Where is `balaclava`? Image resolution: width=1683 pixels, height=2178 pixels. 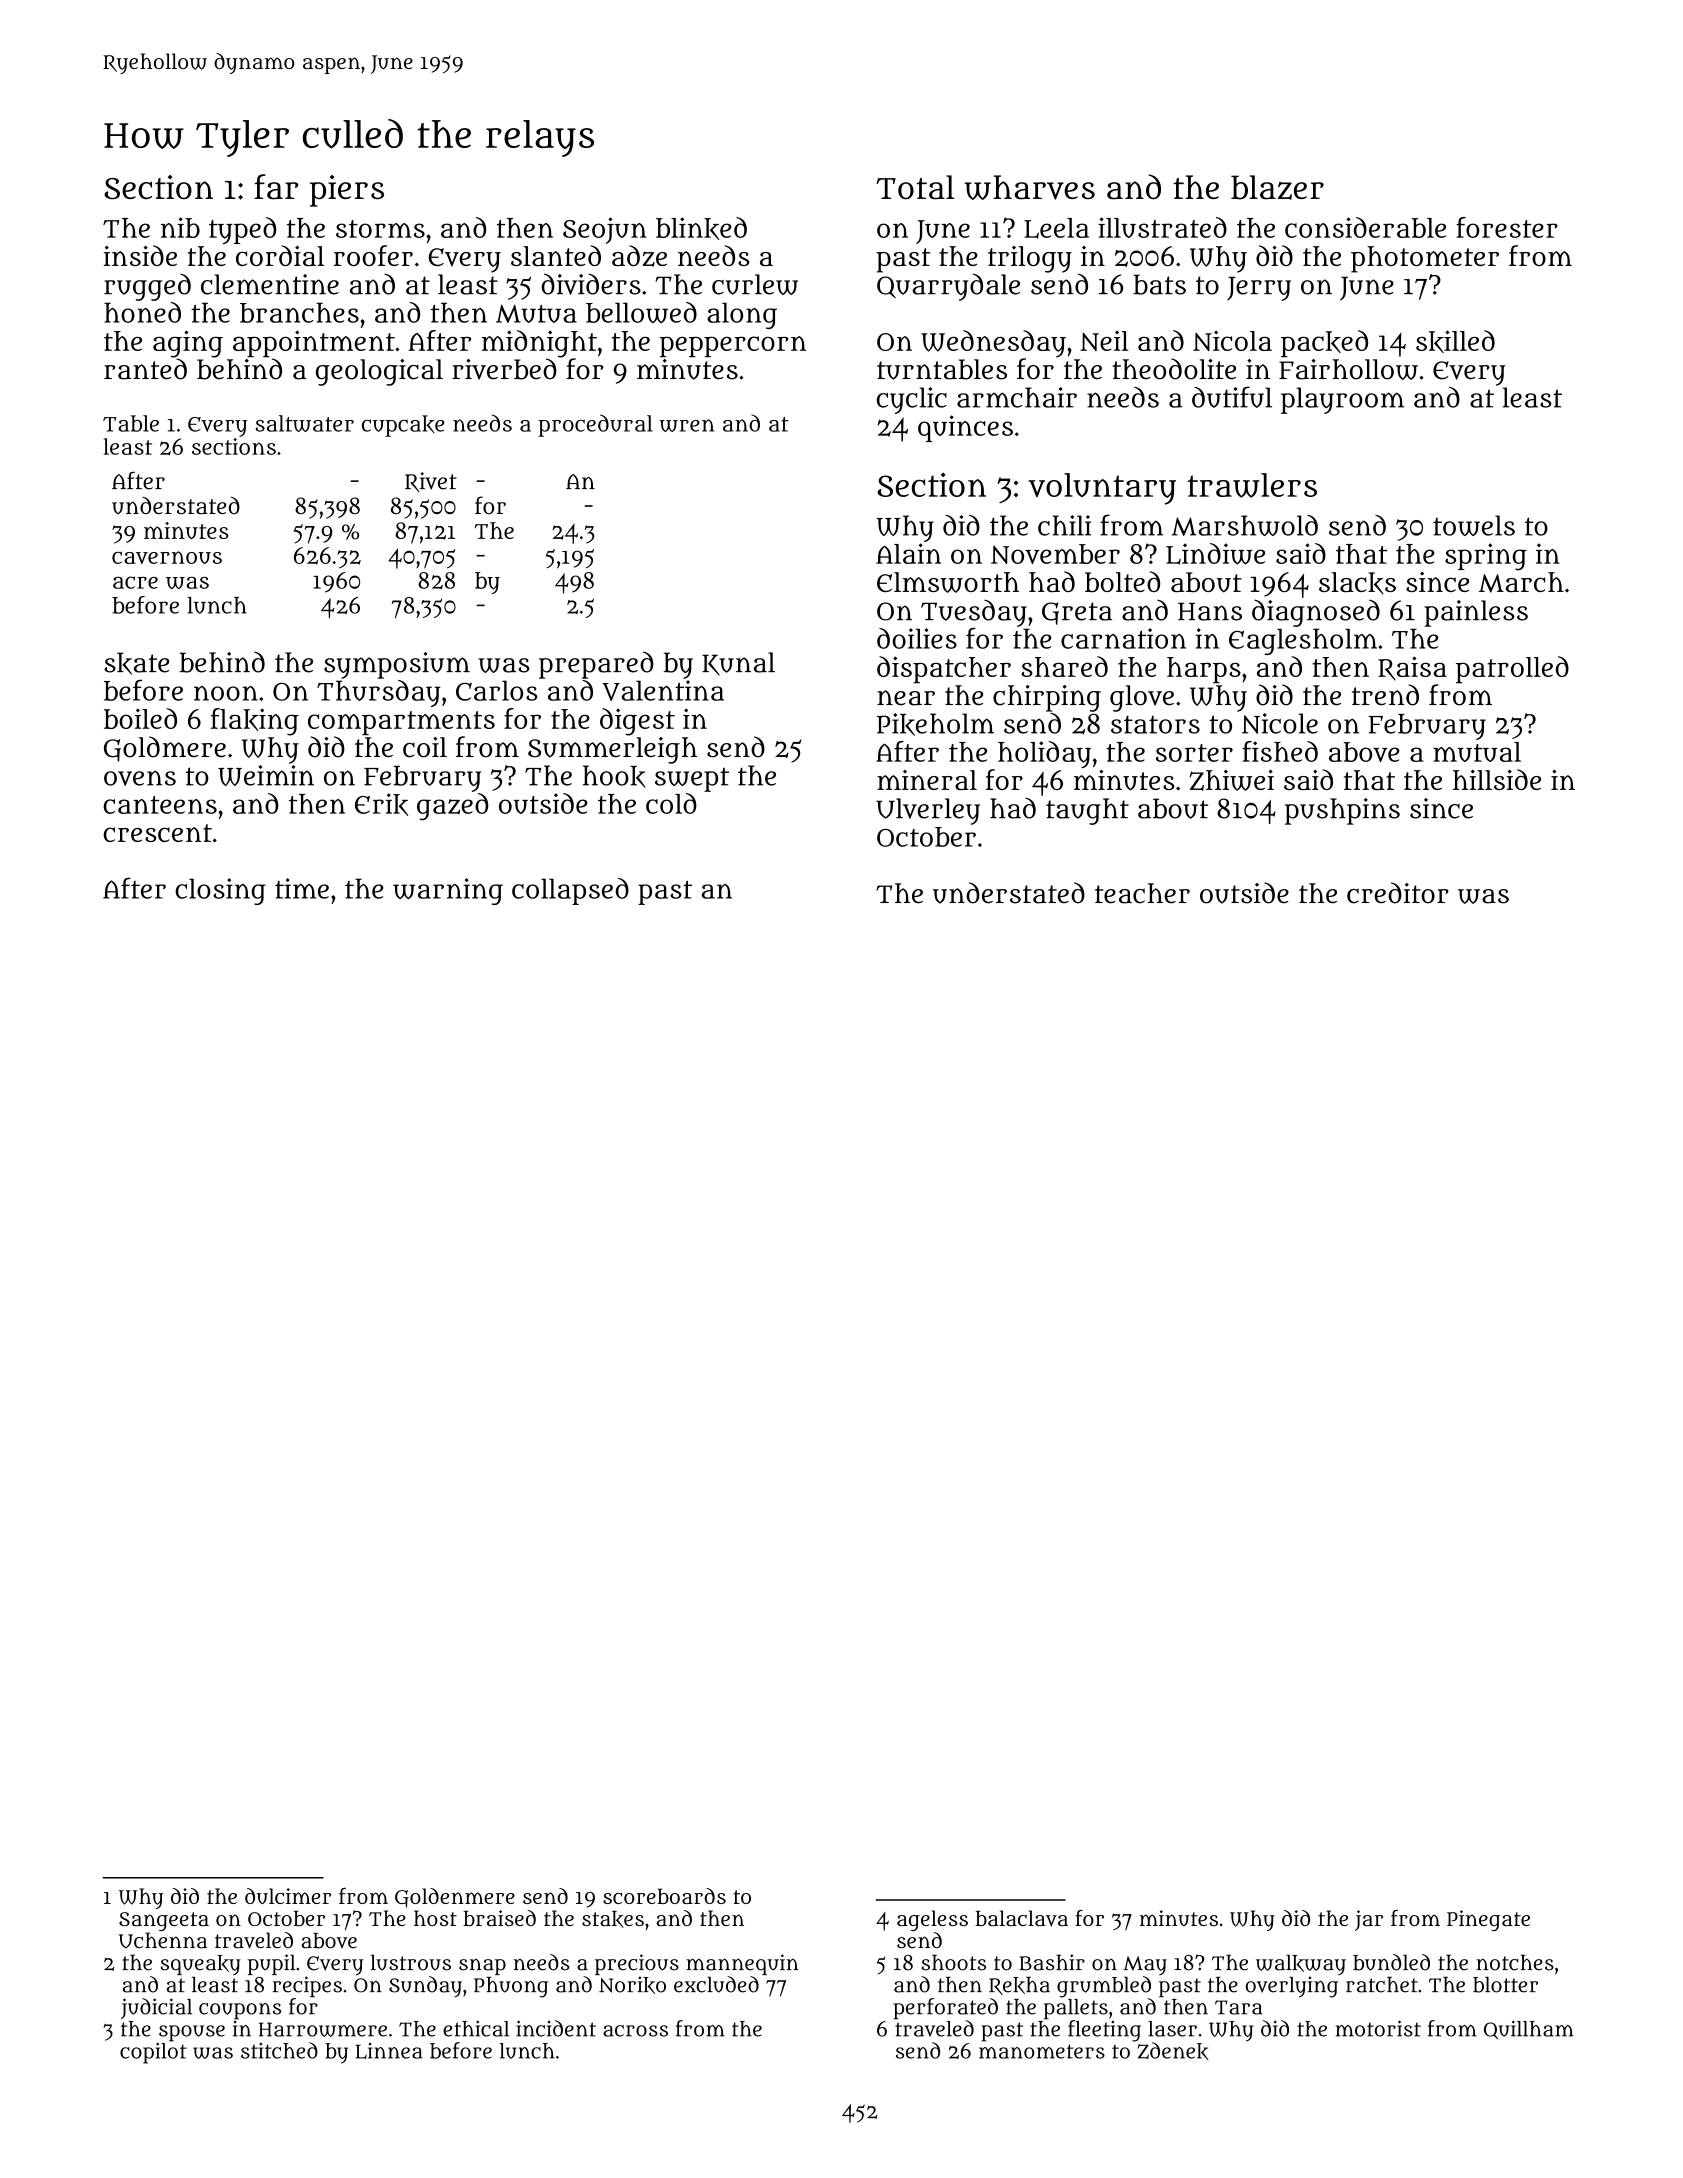 balaclava is located at coordinates (1021, 1918).
